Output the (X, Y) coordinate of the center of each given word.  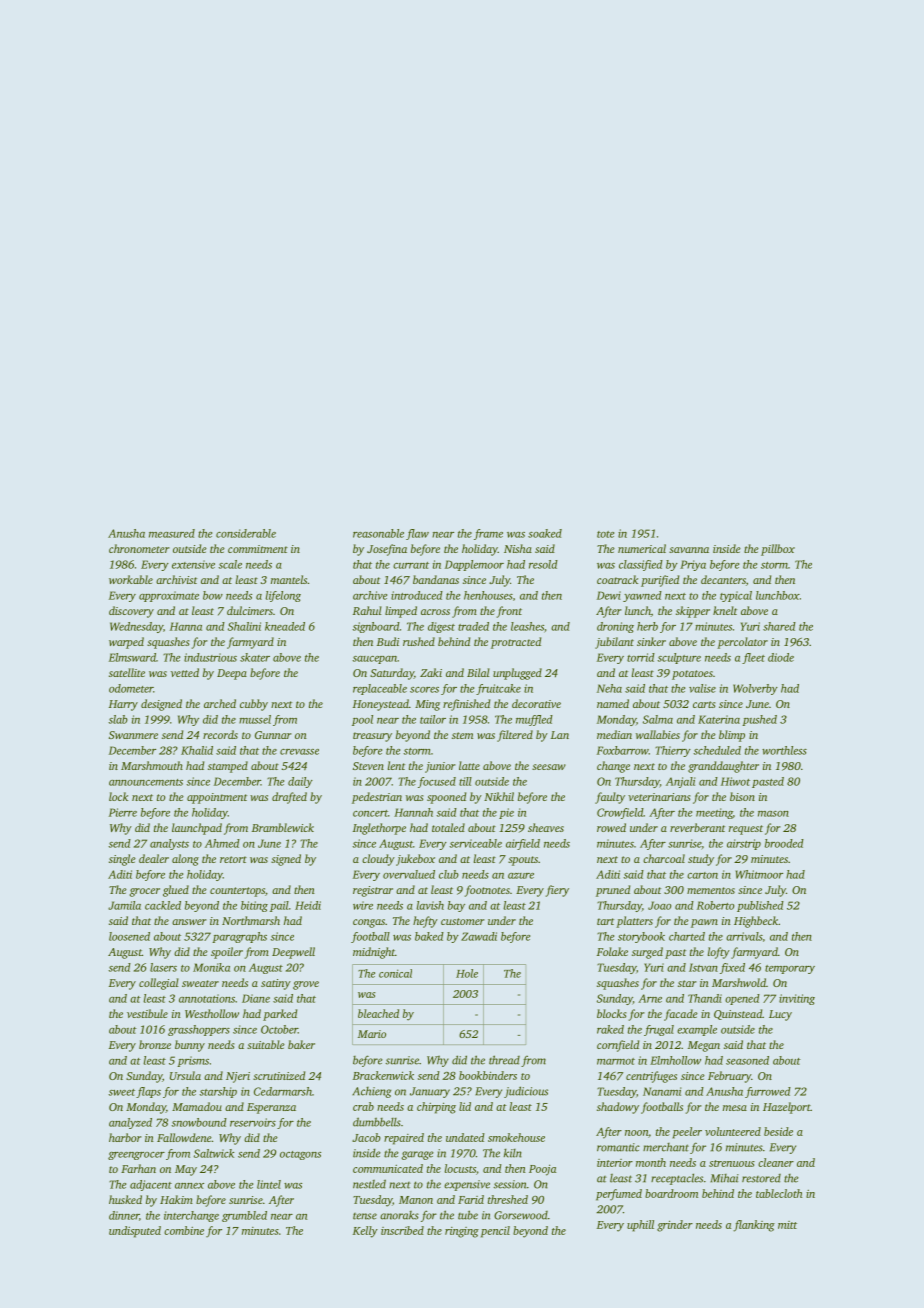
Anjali (680, 782)
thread (504, 1060)
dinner (124, 1215)
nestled (369, 1184)
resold (543, 564)
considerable (246, 533)
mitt (787, 1225)
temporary (790, 969)
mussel (255, 719)
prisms (193, 1061)
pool (362, 720)
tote (605, 534)
